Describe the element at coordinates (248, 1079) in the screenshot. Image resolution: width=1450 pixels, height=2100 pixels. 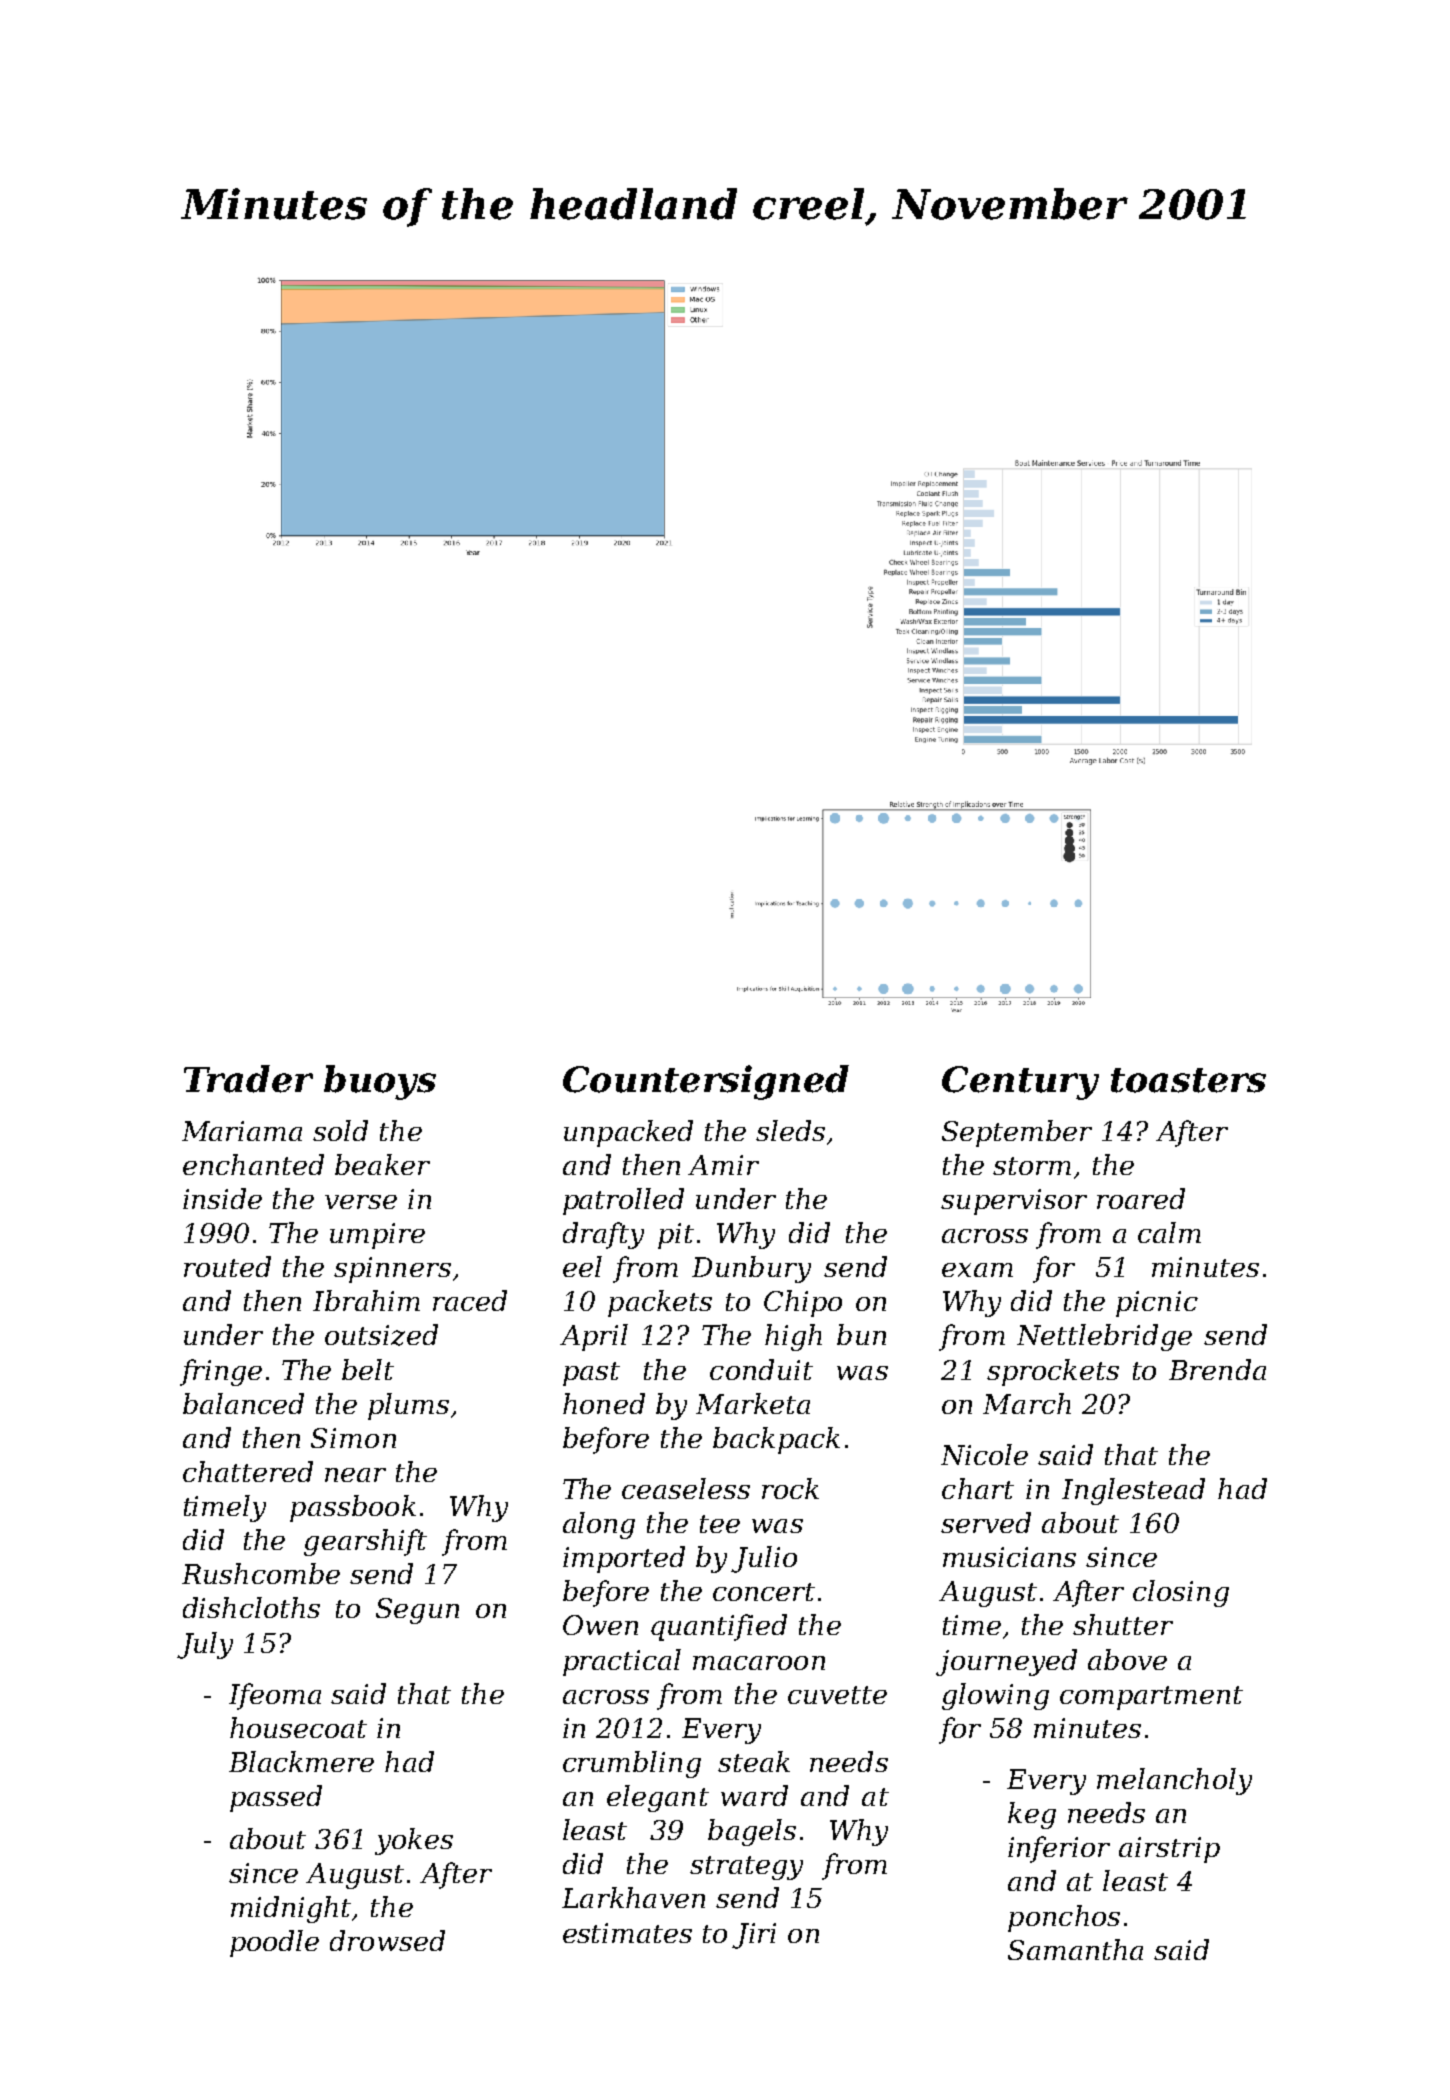
I see `Trader` at that location.
